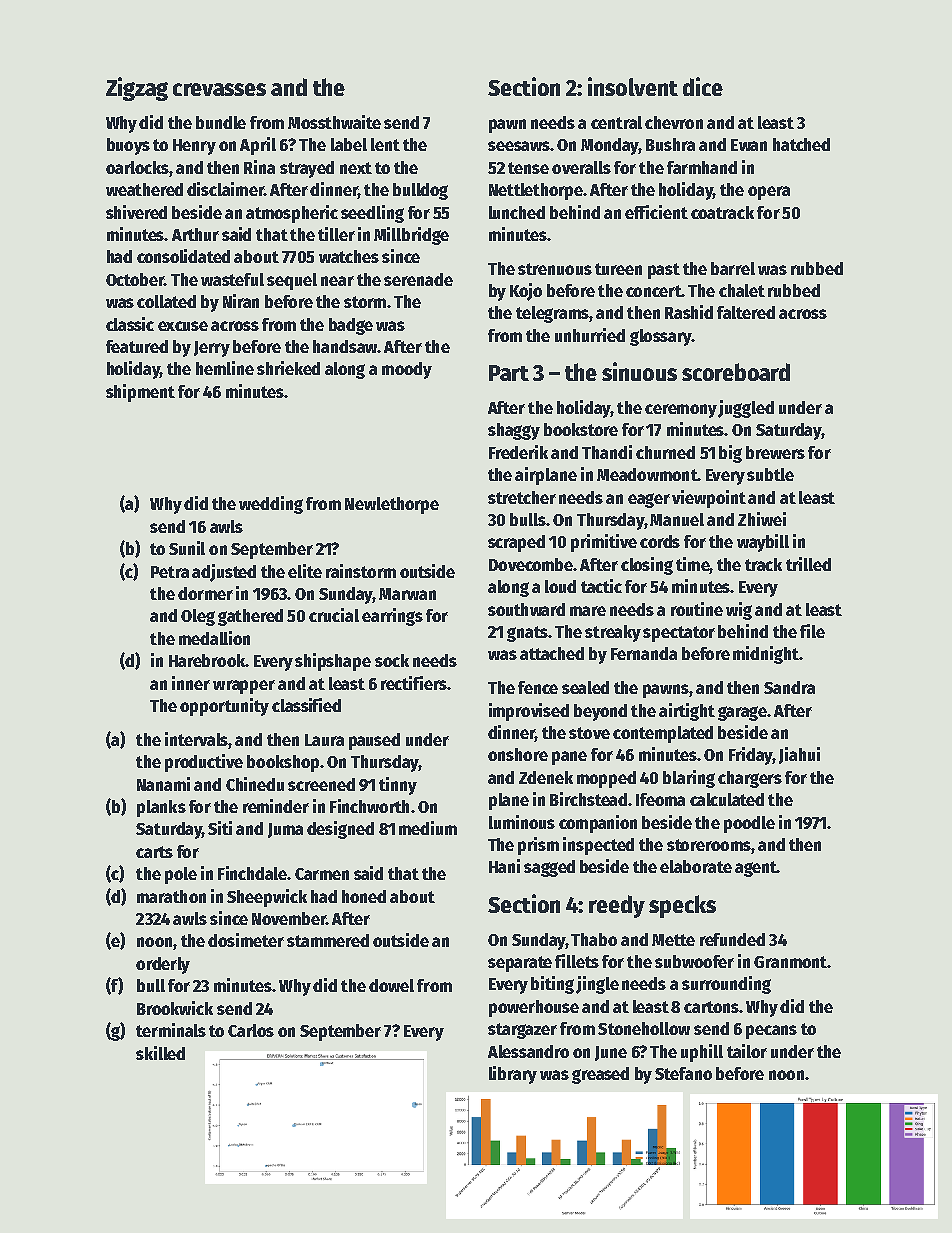 The width and height of the screenshot is (952, 1233). What do you see at coordinates (385, 144) in the screenshot?
I see `lent` at bounding box center [385, 144].
